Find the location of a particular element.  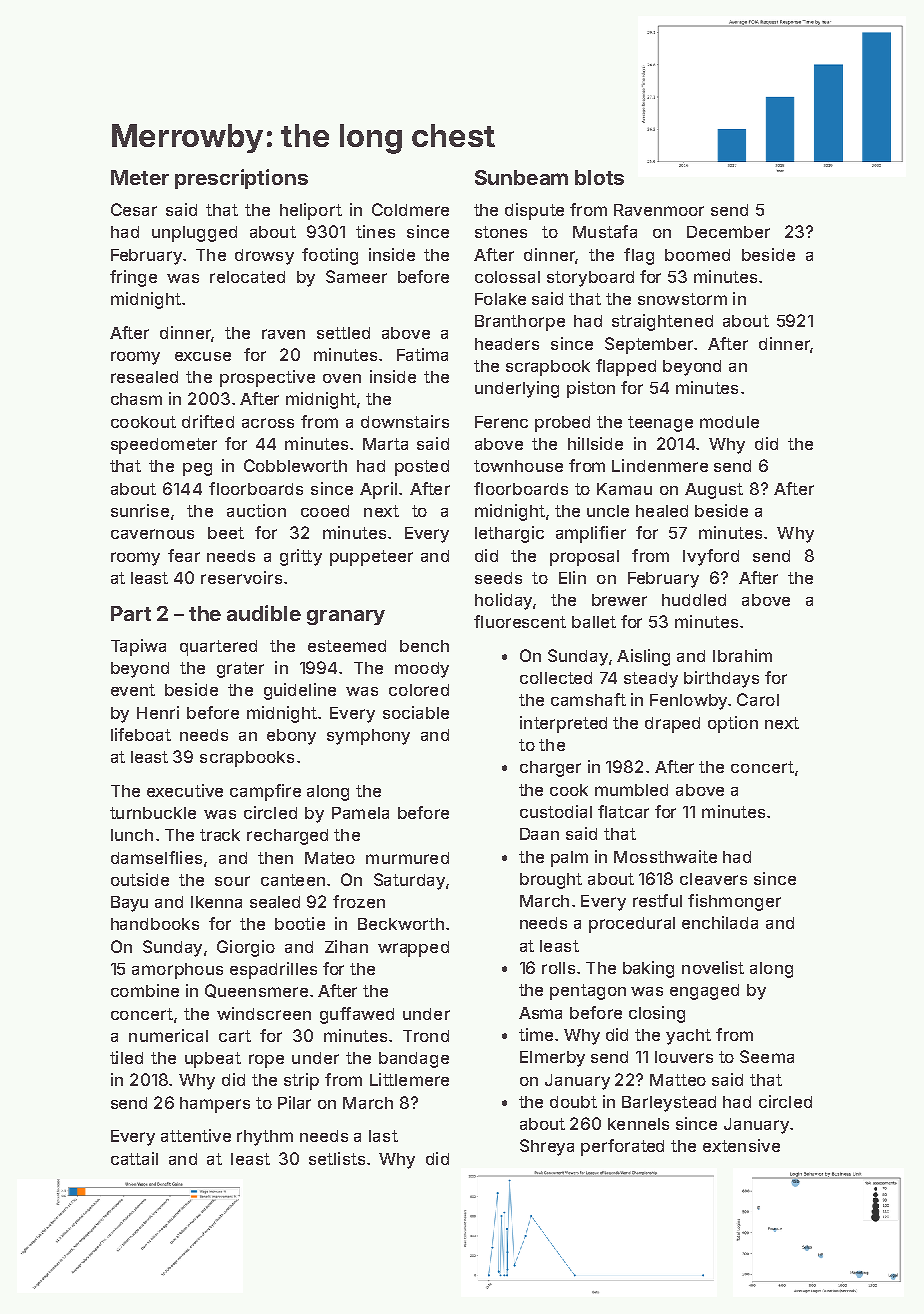

Giorgio is located at coordinates (246, 948).
